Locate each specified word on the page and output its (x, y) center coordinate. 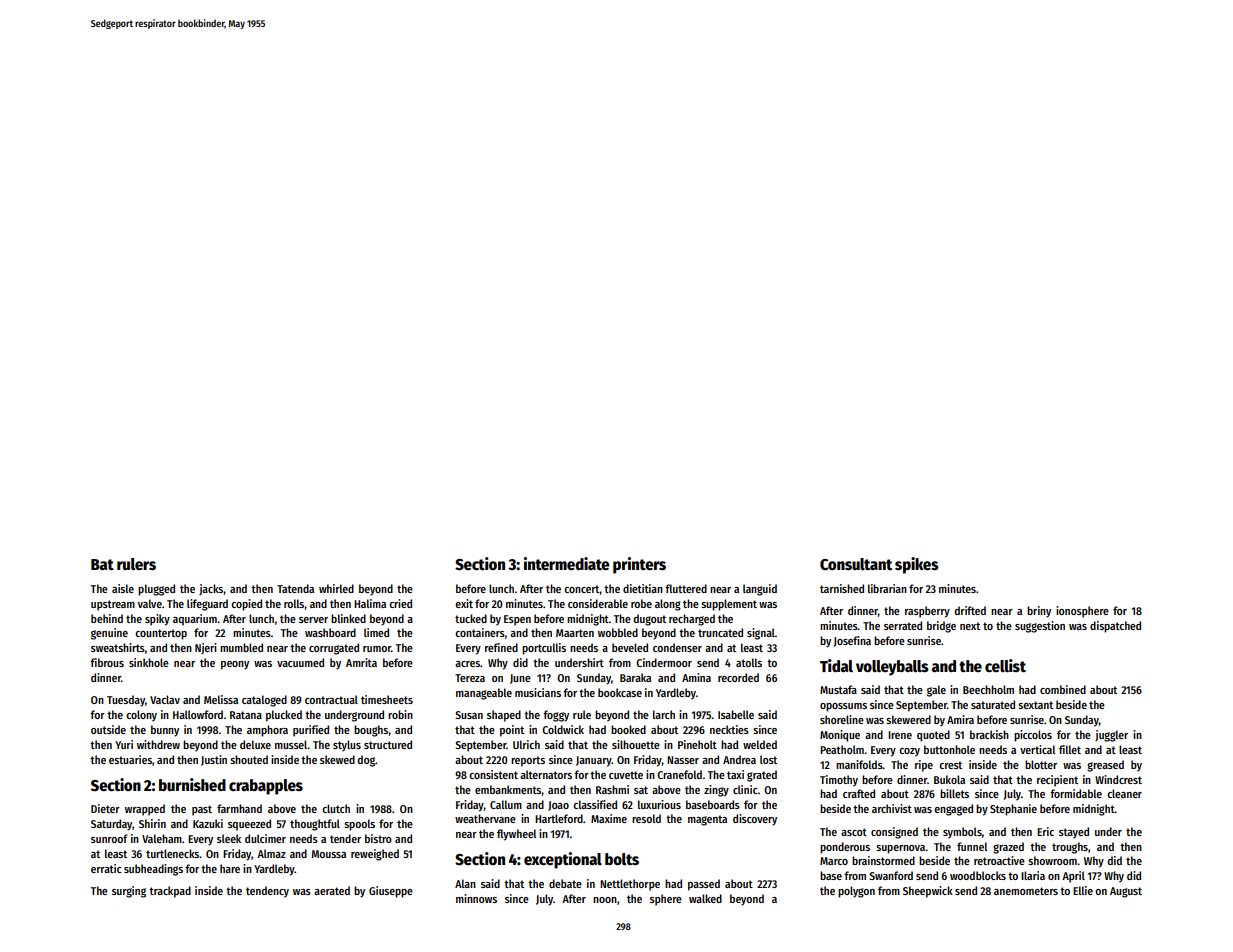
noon (605, 900)
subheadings (153, 870)
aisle (123, 588)
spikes (917, 565)
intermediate (567, 563)
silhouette (636, 744)
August (1126, 892)
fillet (1070, 749)
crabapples (266, 787)
